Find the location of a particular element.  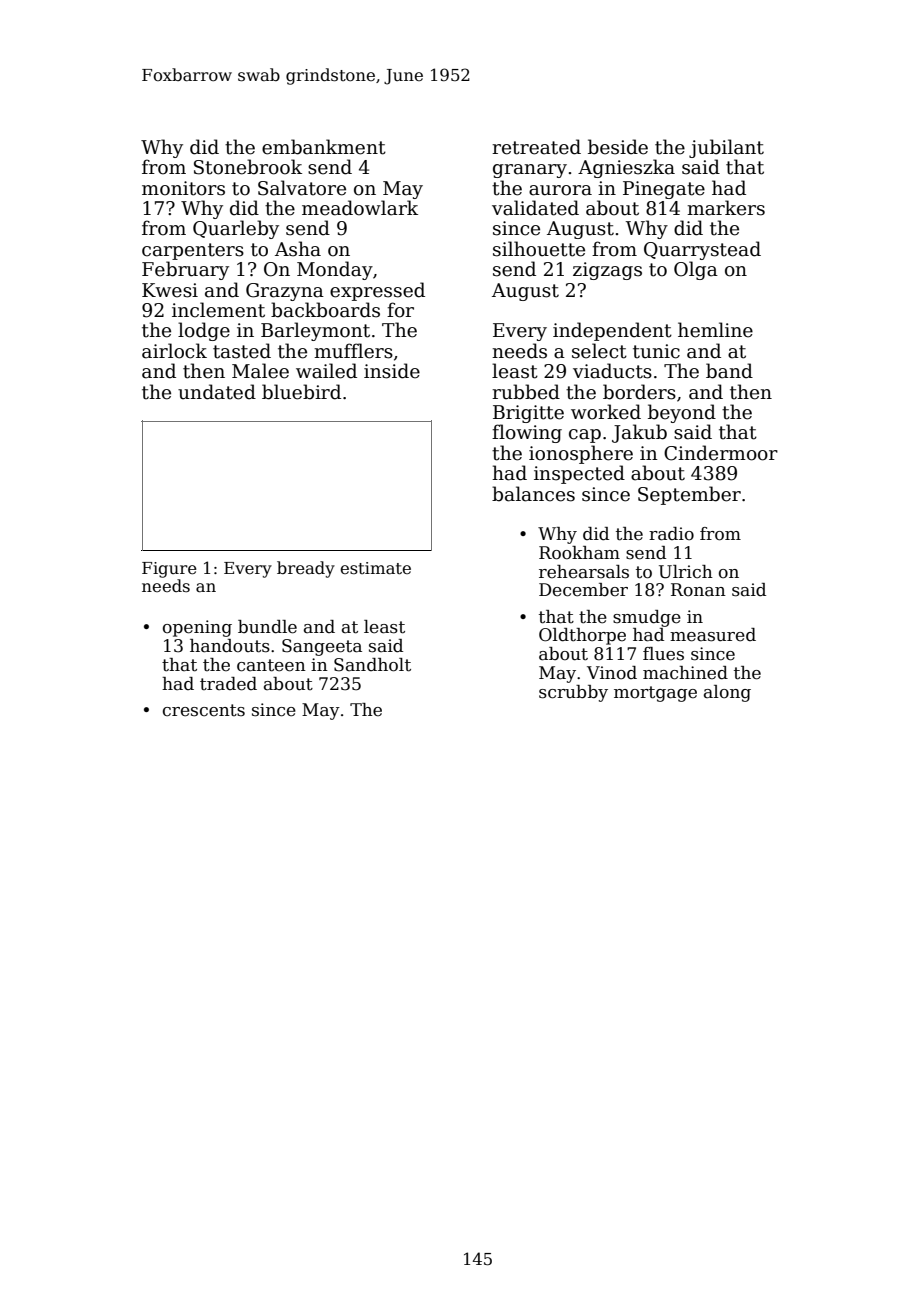

along is located at coordinates (727, 693).
